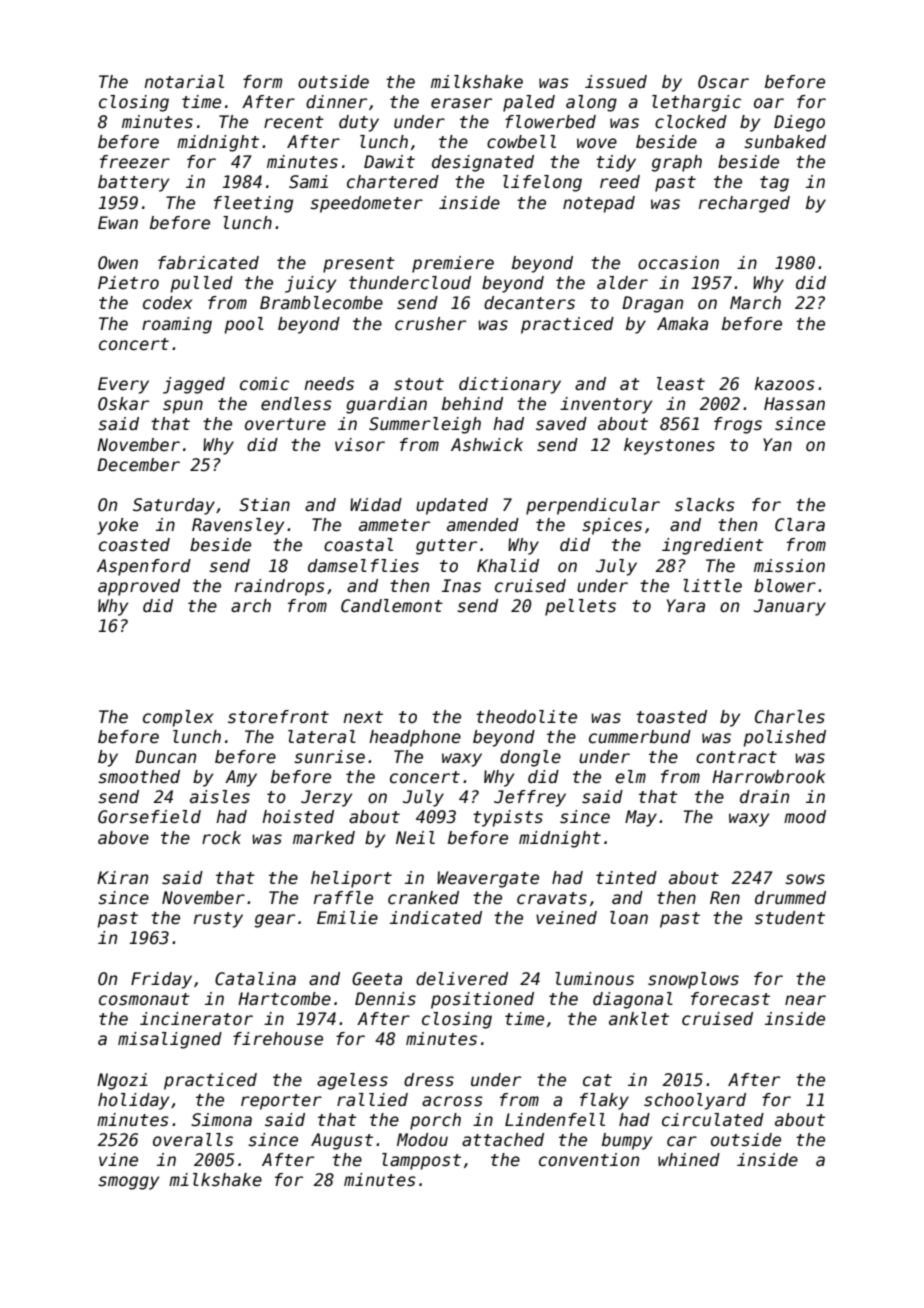 The image size is (924, 1308). What do you see at coordinates (342, 1141) in the screenshot?
I see `August` at bounding box center [342, 1141].
